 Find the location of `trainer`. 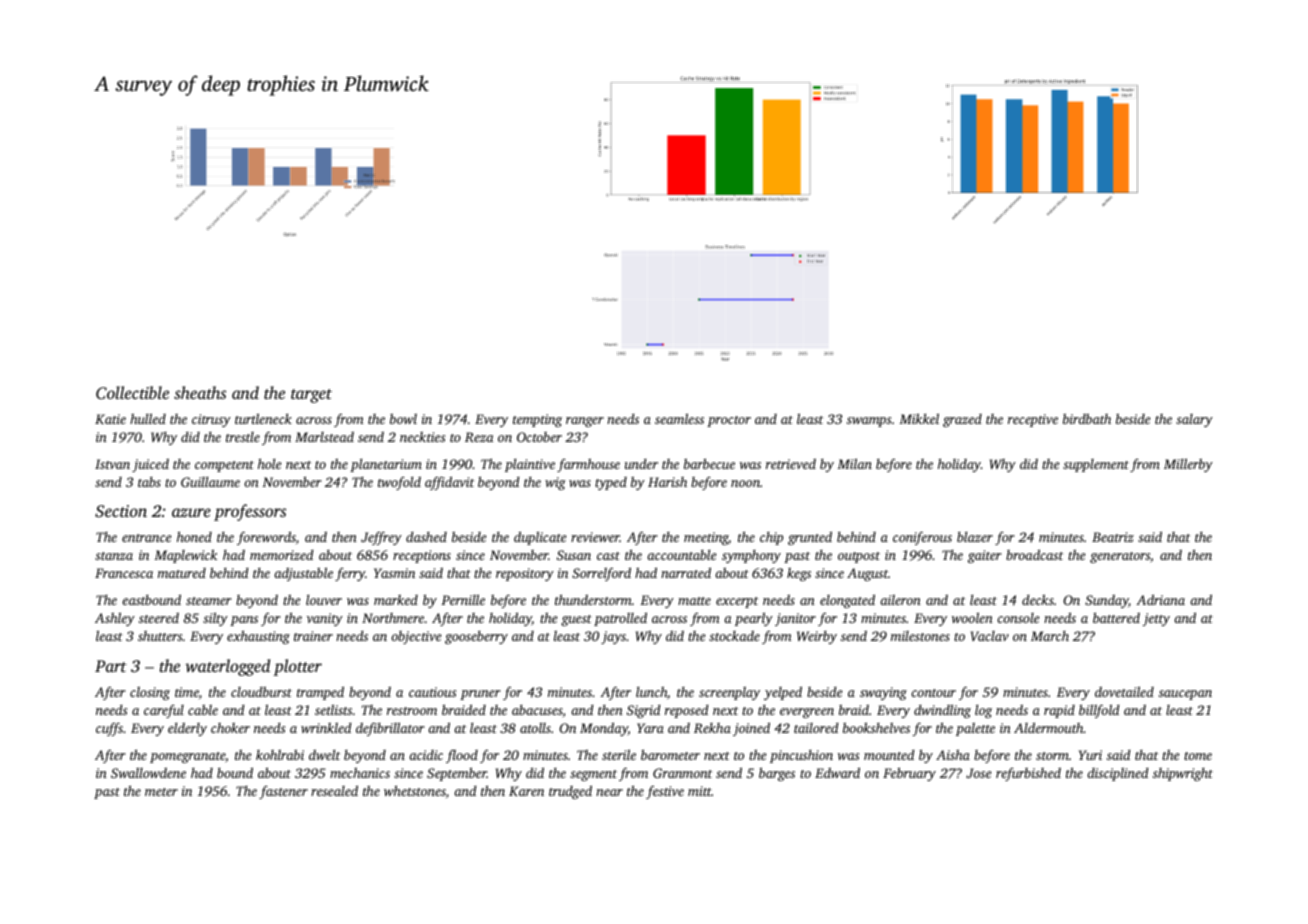

trainer is located at coordinates (313, 636).
